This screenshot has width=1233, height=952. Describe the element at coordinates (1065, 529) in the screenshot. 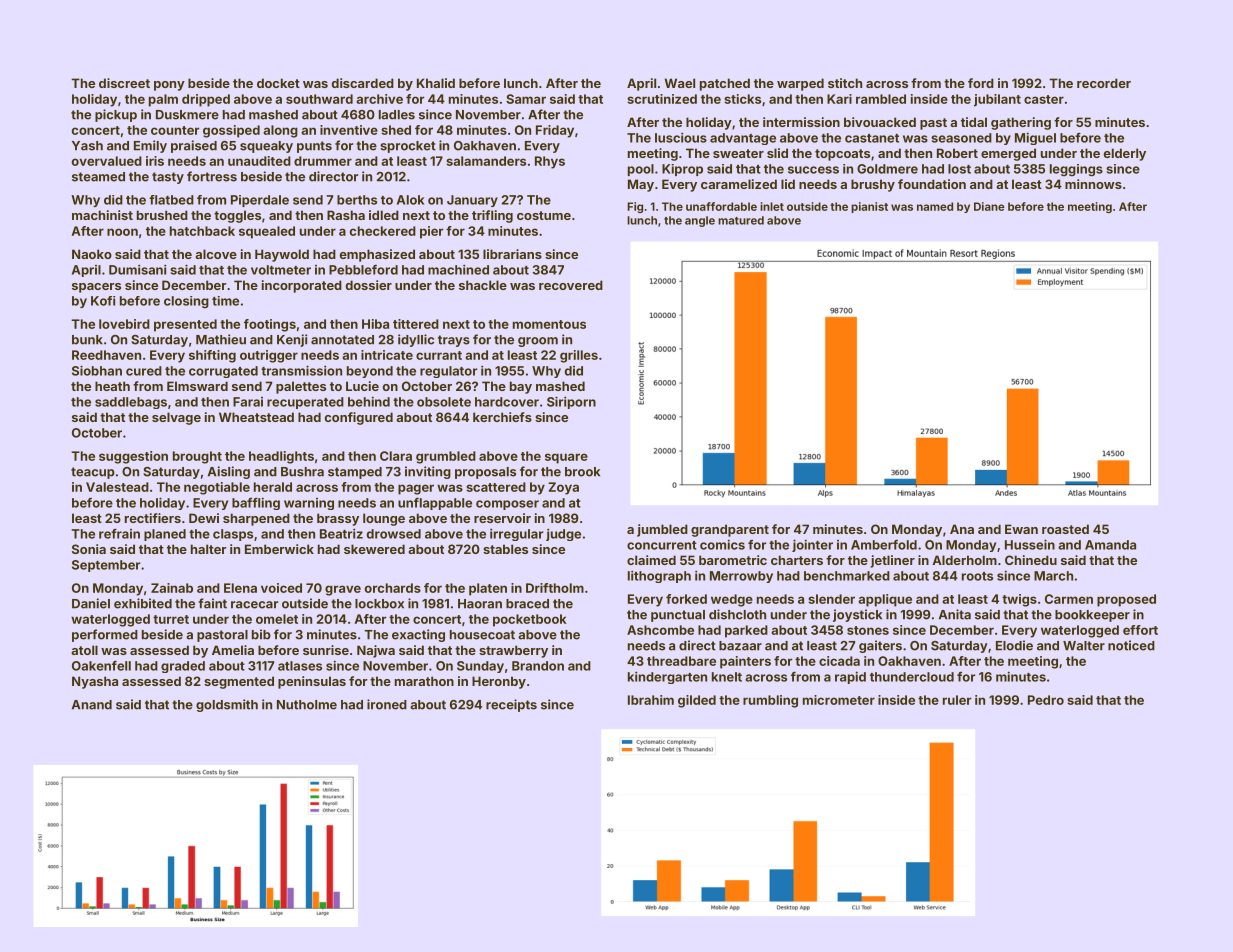

I see `roasted` at that location.
